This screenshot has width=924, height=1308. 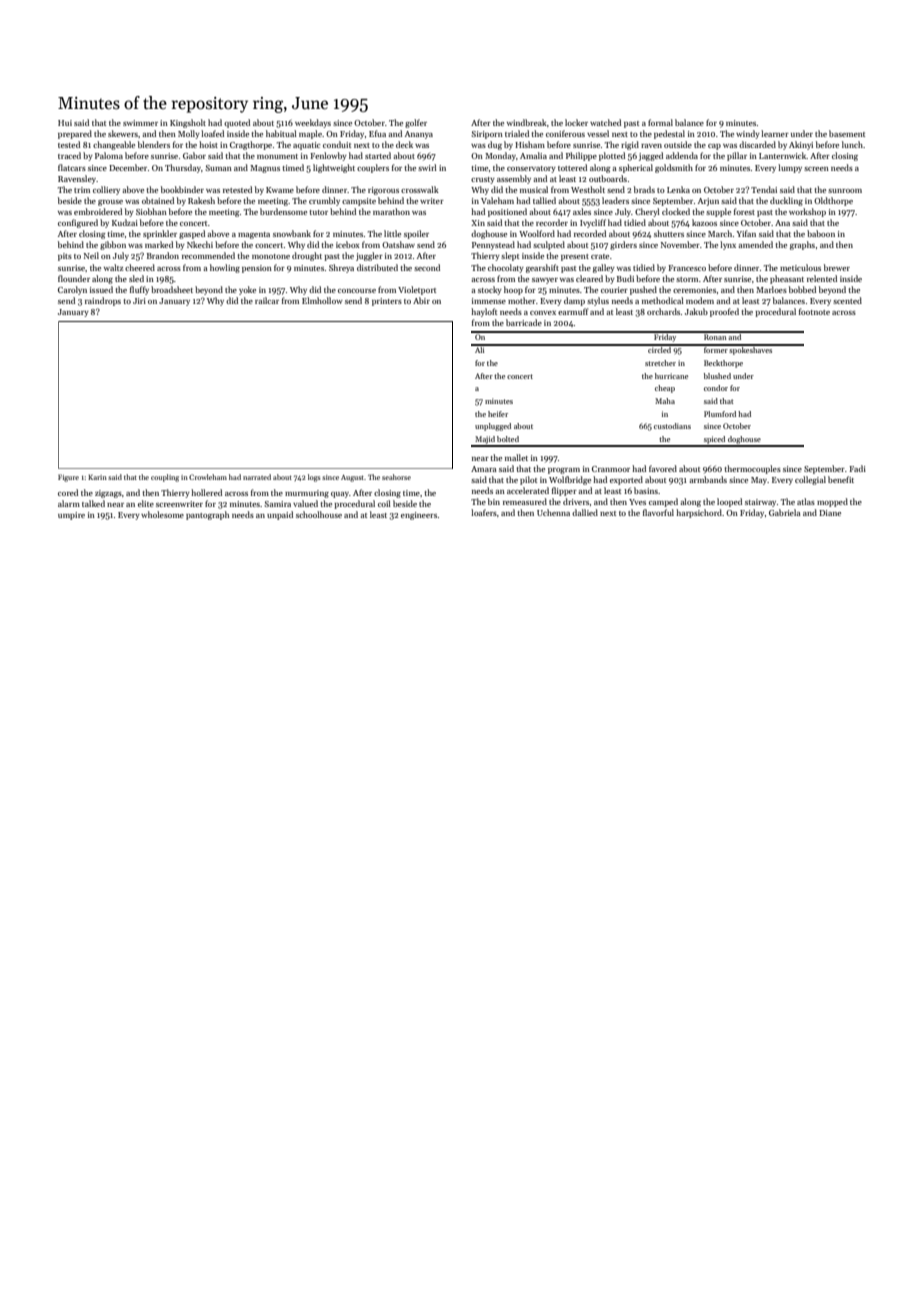 What do you see at coordinates (537, 233) in the screenshot?
I see `Woolford` at bounding box center [537, 233].
